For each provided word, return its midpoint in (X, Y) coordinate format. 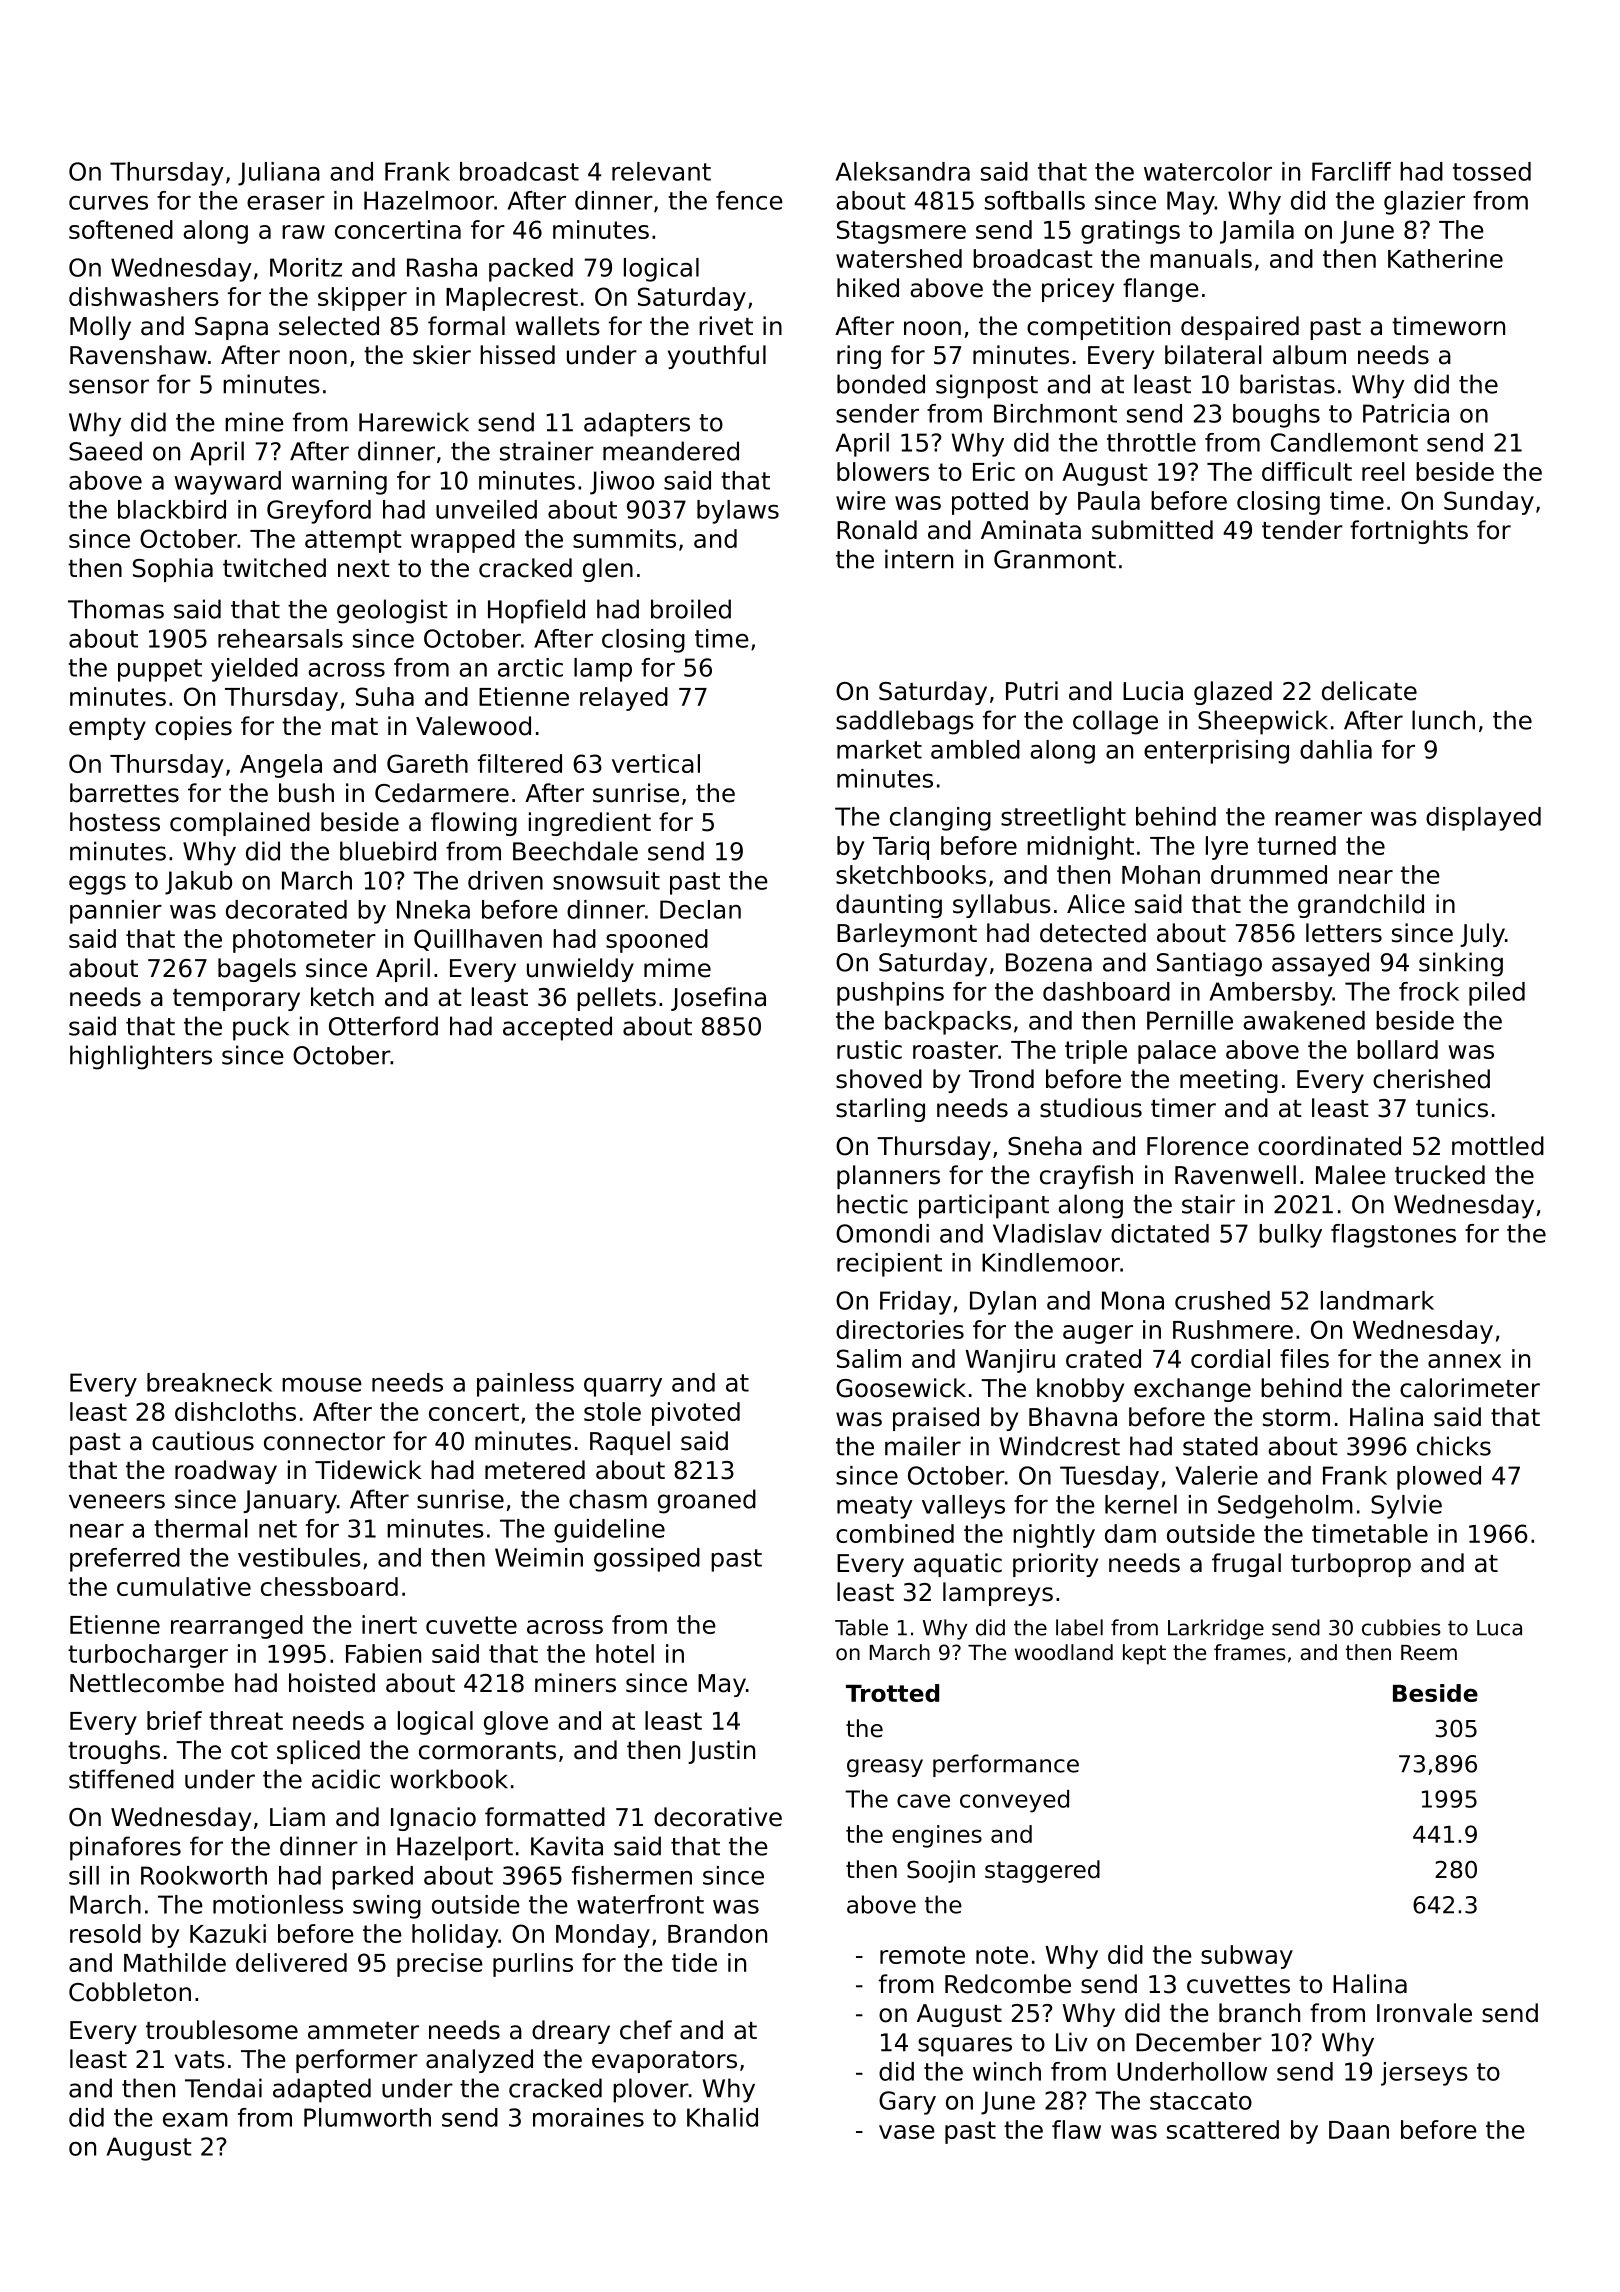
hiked (868, 288)
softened (121, 229)
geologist (392, 611)
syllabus (1002, 906)
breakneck (209, 1382)
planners (888, 1177)
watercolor (1208, 171)
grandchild (1361, 906)
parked (372, 1878)
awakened (1304, 1020)
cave (923, 1801)
